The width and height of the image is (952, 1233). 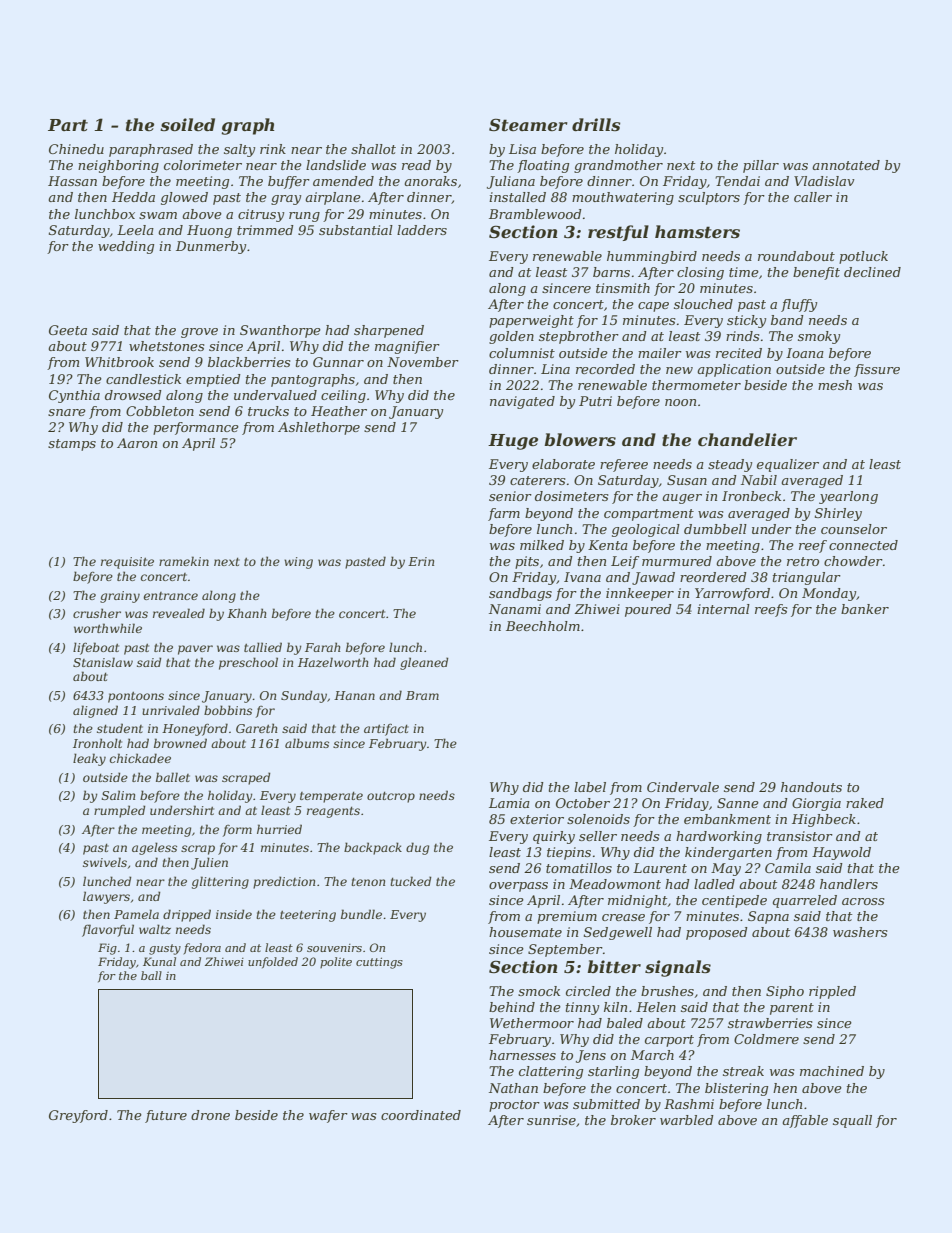 What do you see at coordinates (865, 609) in the image?
I see `banker` at bounding box center [865, 609].
